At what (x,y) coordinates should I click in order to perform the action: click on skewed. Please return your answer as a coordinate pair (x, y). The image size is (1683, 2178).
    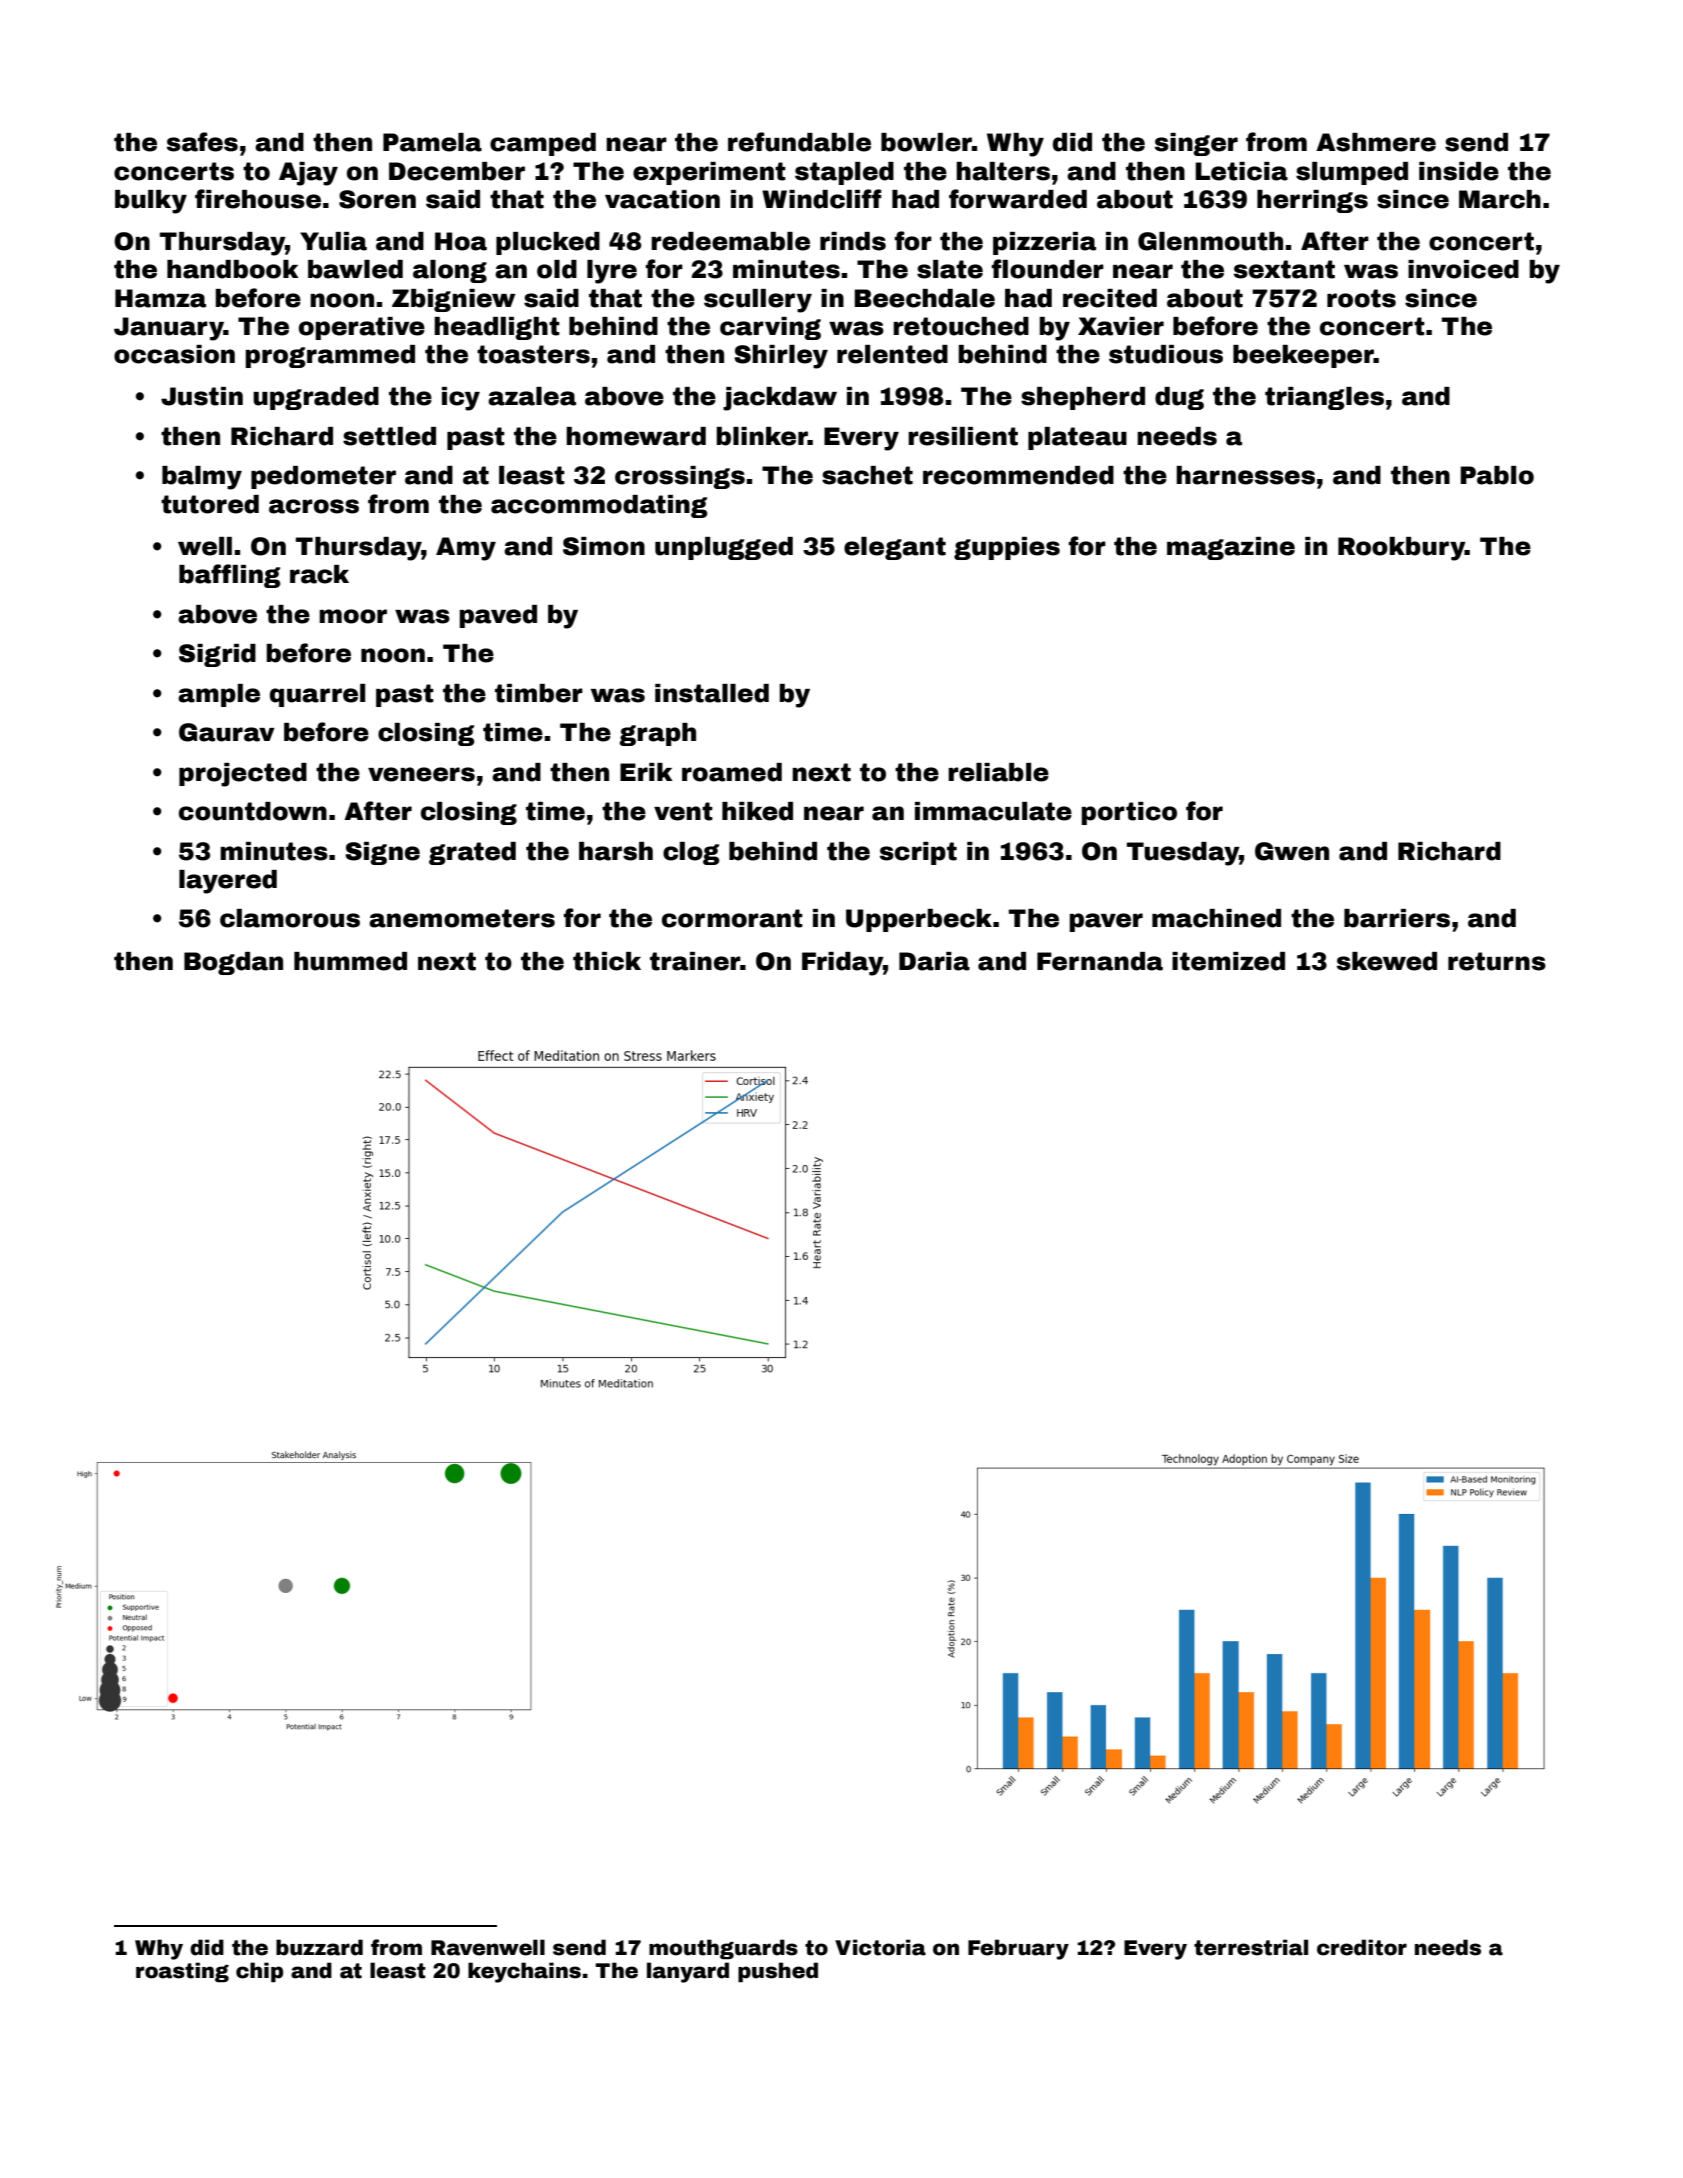
    Looking at the image, I should click on (1387, 961).
